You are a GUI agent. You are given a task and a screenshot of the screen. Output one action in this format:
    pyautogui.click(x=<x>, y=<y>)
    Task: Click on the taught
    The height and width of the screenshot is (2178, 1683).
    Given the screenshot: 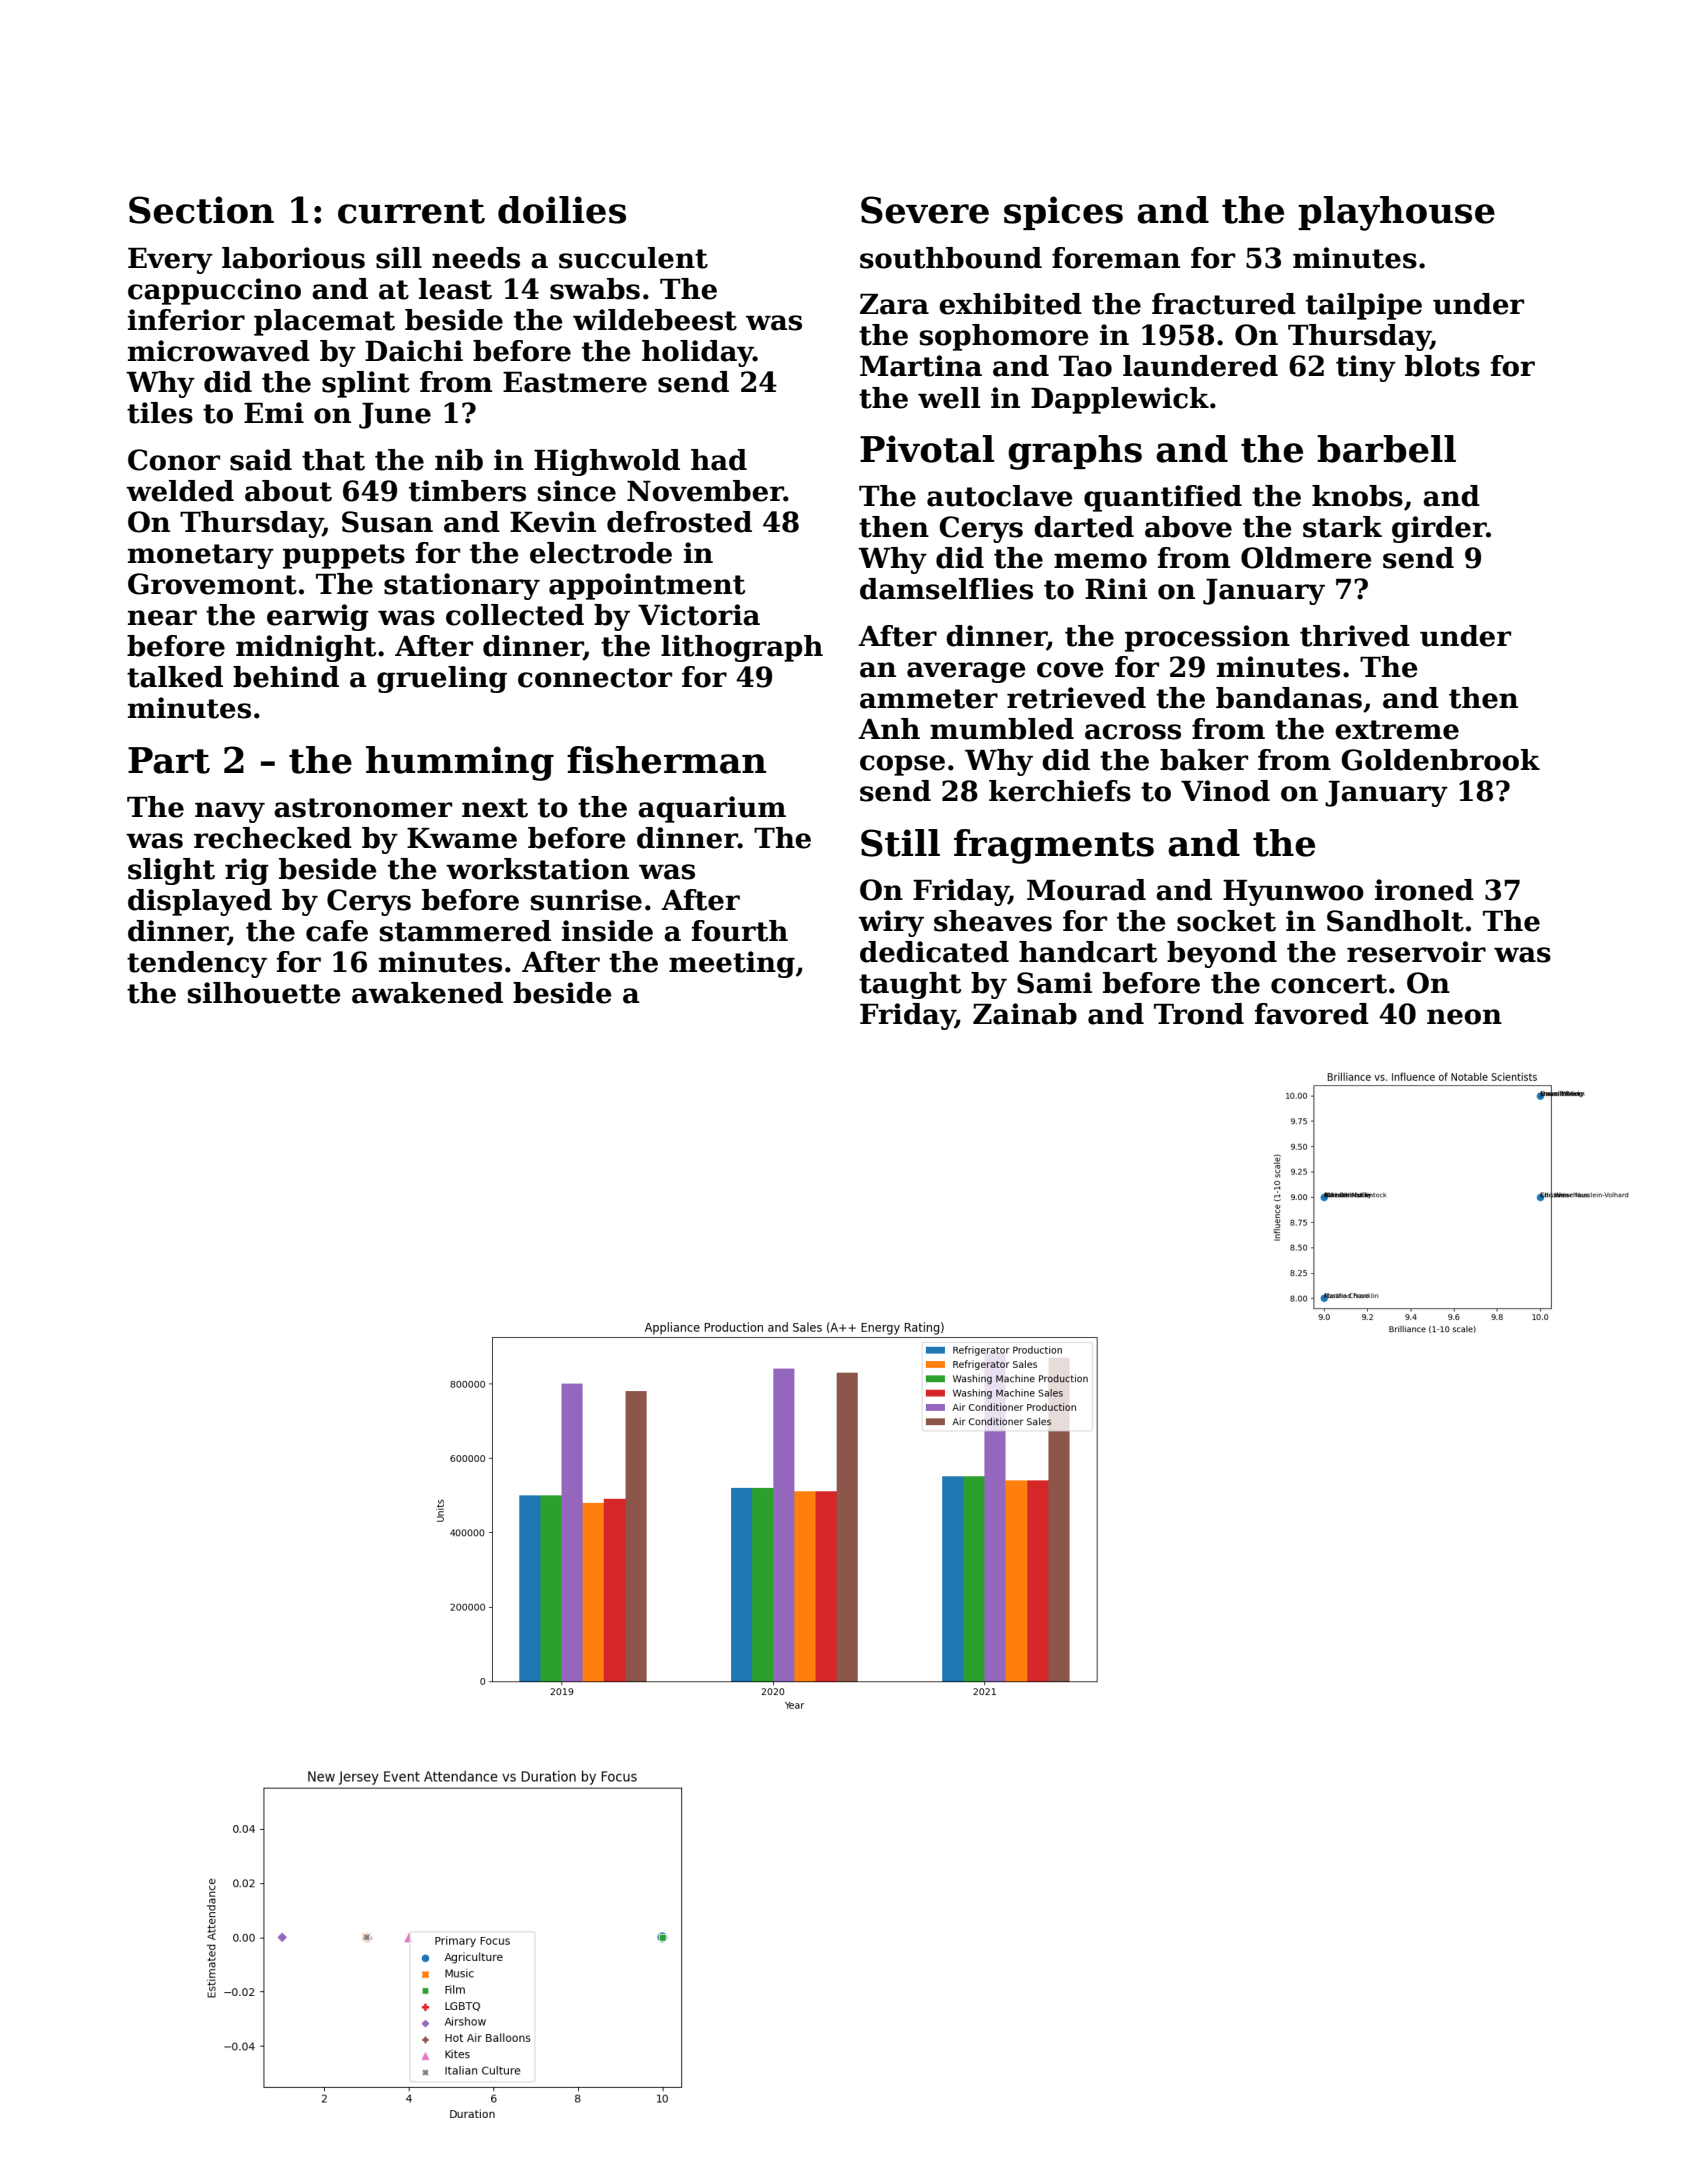 What is the action you would take?
    pyautogui.click(x=910, y=985)
